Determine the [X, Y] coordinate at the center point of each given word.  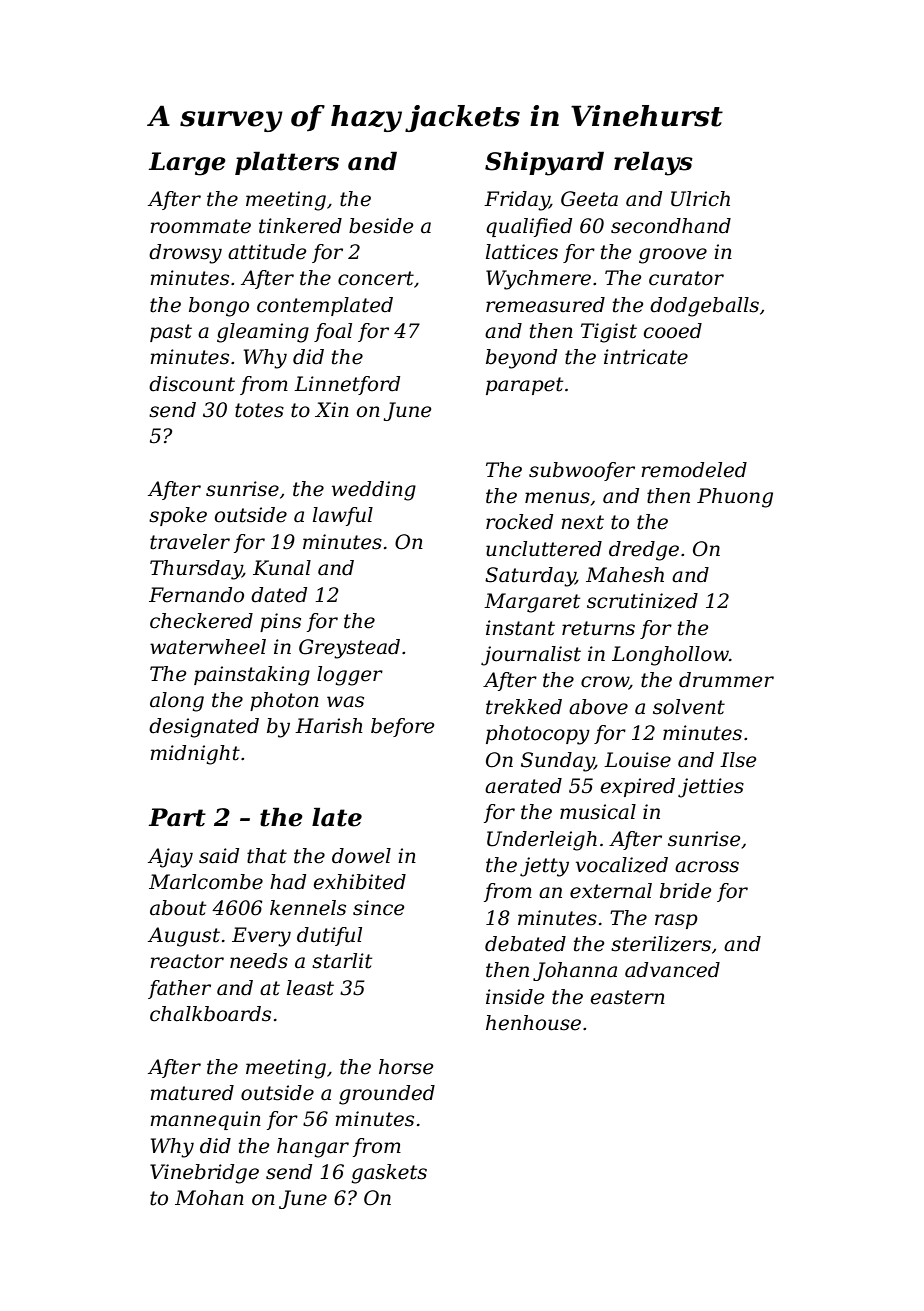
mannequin [205, 1120]
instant [520, 628]
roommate [200, 226]
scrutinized [642, 601]
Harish [329, 726]
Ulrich [700, 199]
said [219, 856]
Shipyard [544, 163]
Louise [637, 760]
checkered [201, 621]
